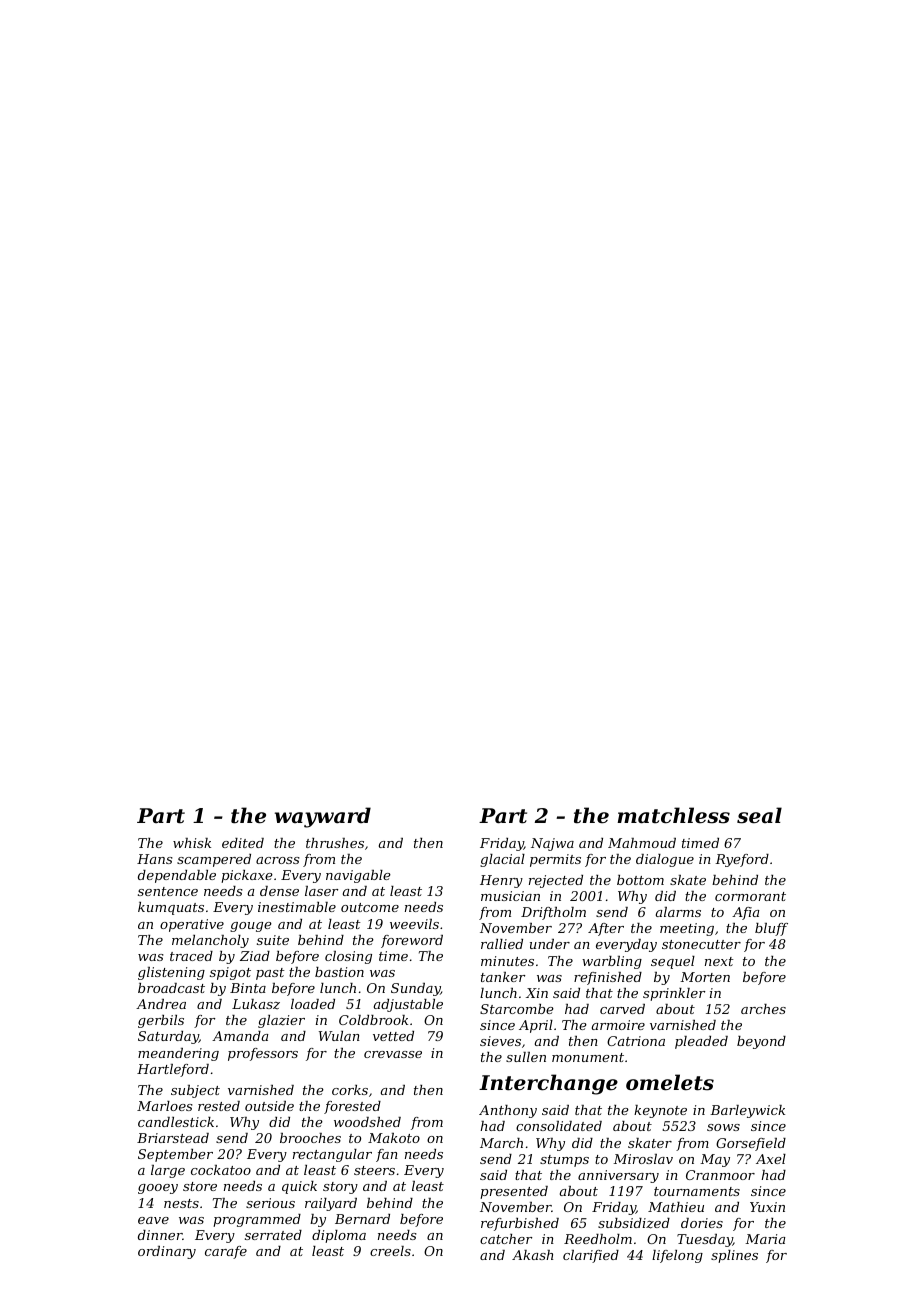 The image size is (924, 1314). What do you see at coordinates (559, 1126) in the image?
I see `consolidated` at bounding box center [559, 1126].
